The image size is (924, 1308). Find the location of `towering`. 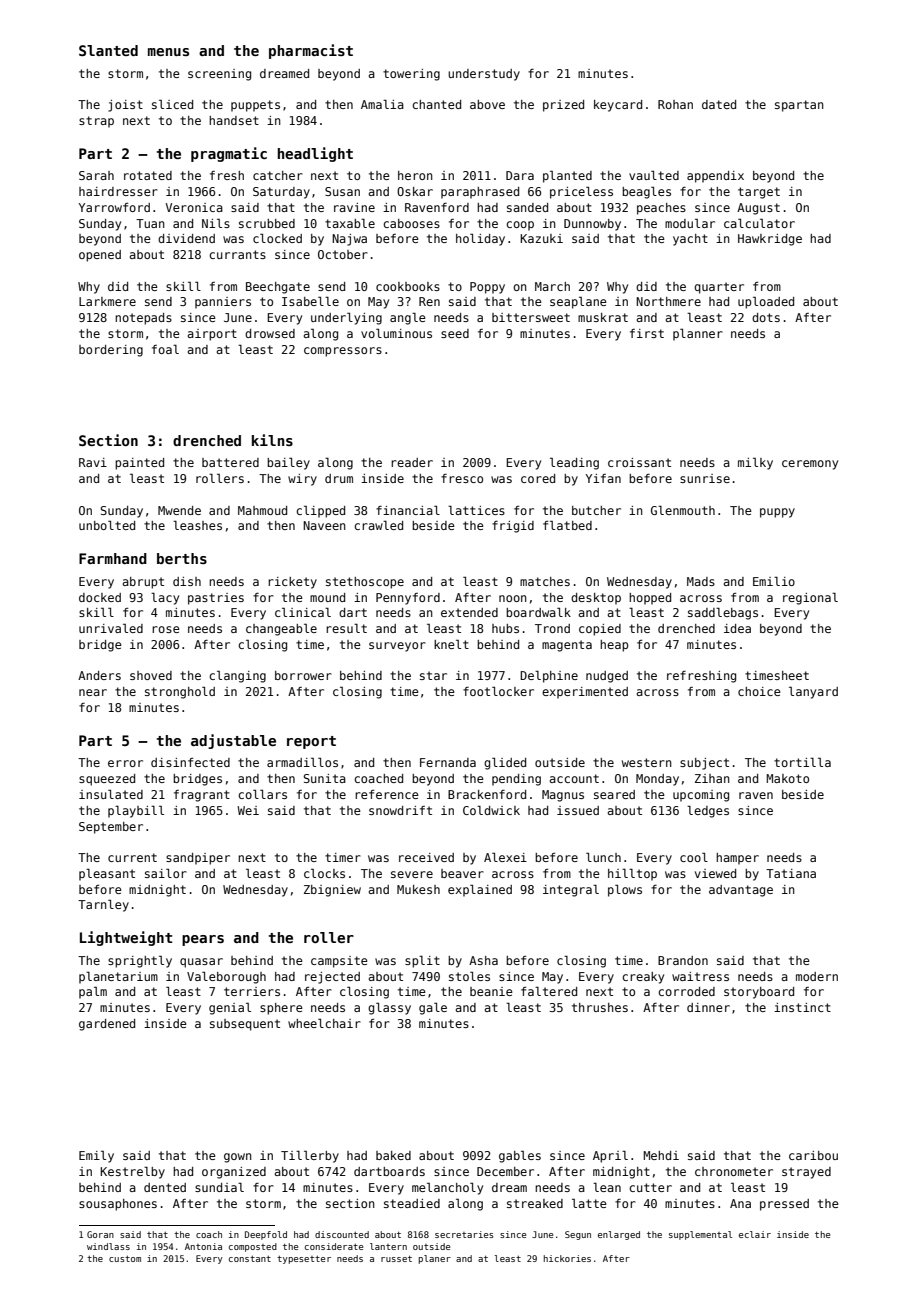

towering is located at coordinates (411, 75).
